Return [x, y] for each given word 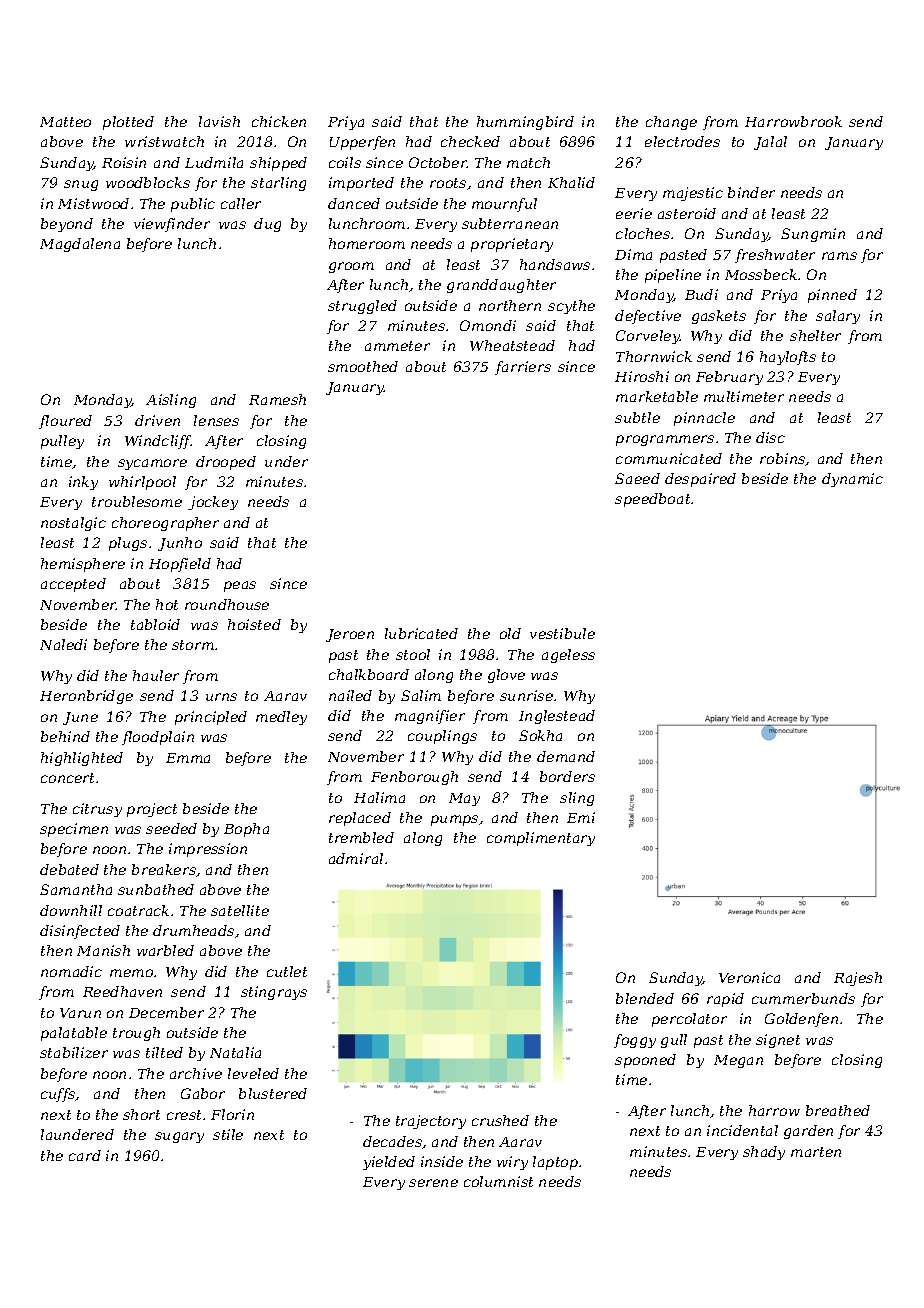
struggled [362, 307]
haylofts [788, 358]
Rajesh [858, 979]
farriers [523, 368]
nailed [350, 695]
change [671, 123]
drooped [226, 463]
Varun [80, 1013]
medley [281, 718]
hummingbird [525, 123]
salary [838, 317]
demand [566, 756]
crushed [500, 1120]
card [85, 1155]
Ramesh [277, 399]
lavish [219, 121]
